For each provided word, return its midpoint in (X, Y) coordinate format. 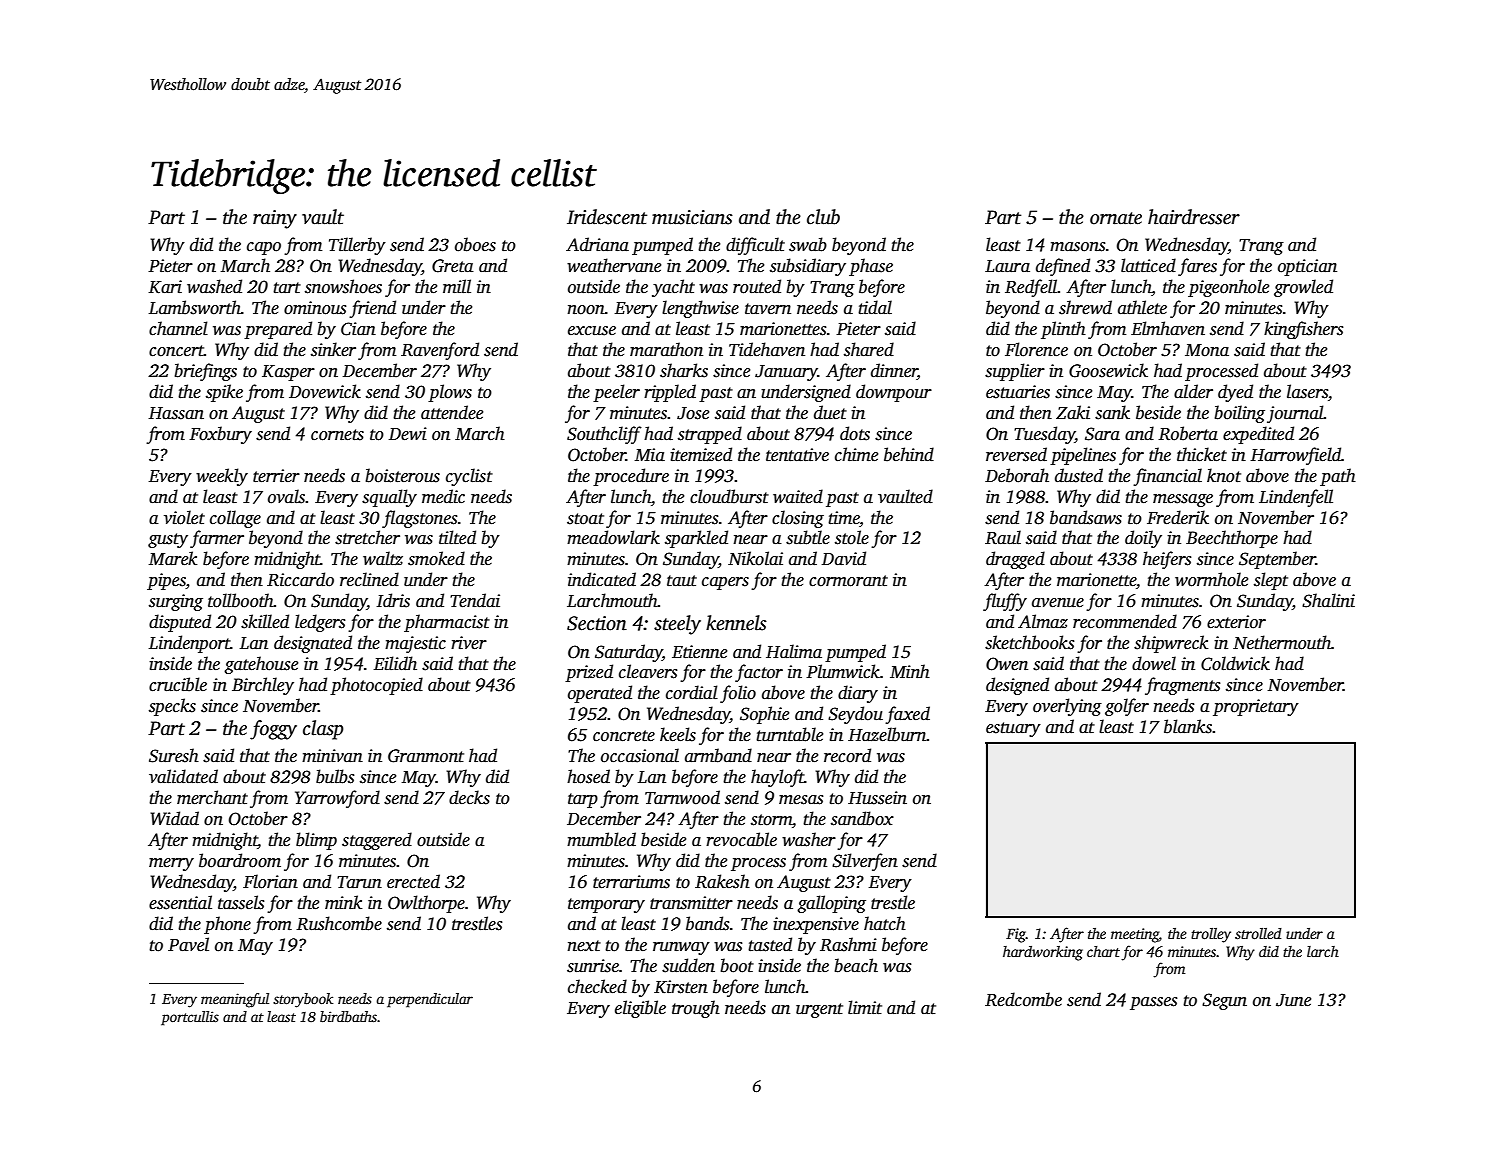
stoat (585, 519)
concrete (624, 736)
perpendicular (430, 1000)
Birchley (263, 686)
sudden (688, 965)
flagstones (419, 519)
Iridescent (607, 217)
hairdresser (1194, 217)
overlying (1067, 707)
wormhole (1211, 579)
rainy (275, 219)
